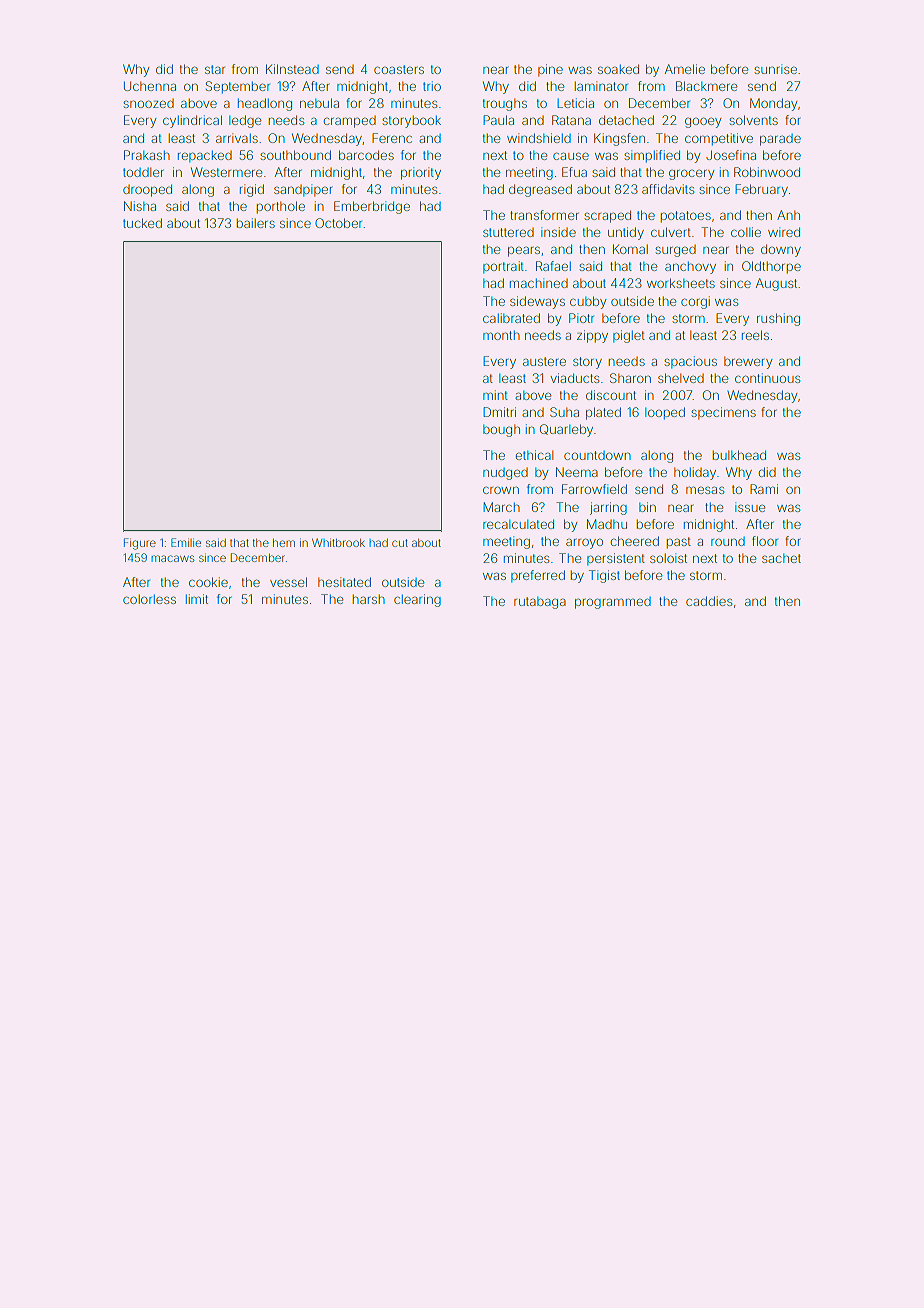 The height and width of the screenshot is (1308, 924). What do you see at coordinates (501, 335) in the screenshot?
I see `month` at bounding box center [501, 335].
